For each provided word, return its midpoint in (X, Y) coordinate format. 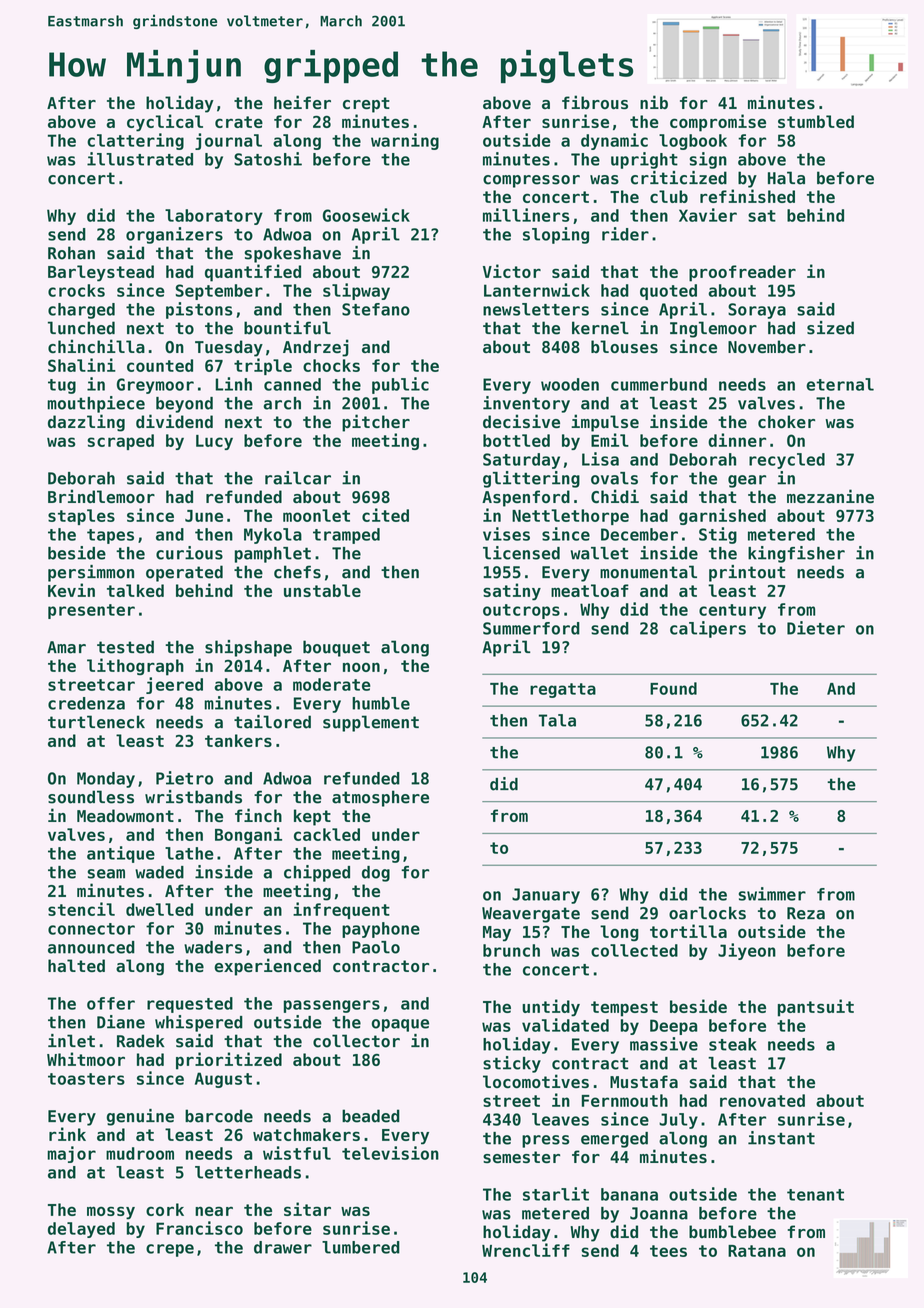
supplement (371, 723)
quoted (668, 292)
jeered (174, 685)
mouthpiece (96, 404)
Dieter (816, 628)
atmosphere (380, 798)
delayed (81, 1230)
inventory (526, 404)
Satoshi (268, 159)
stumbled (816, 121)
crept (366, 105)
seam (106, 874)
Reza (806, 913)
